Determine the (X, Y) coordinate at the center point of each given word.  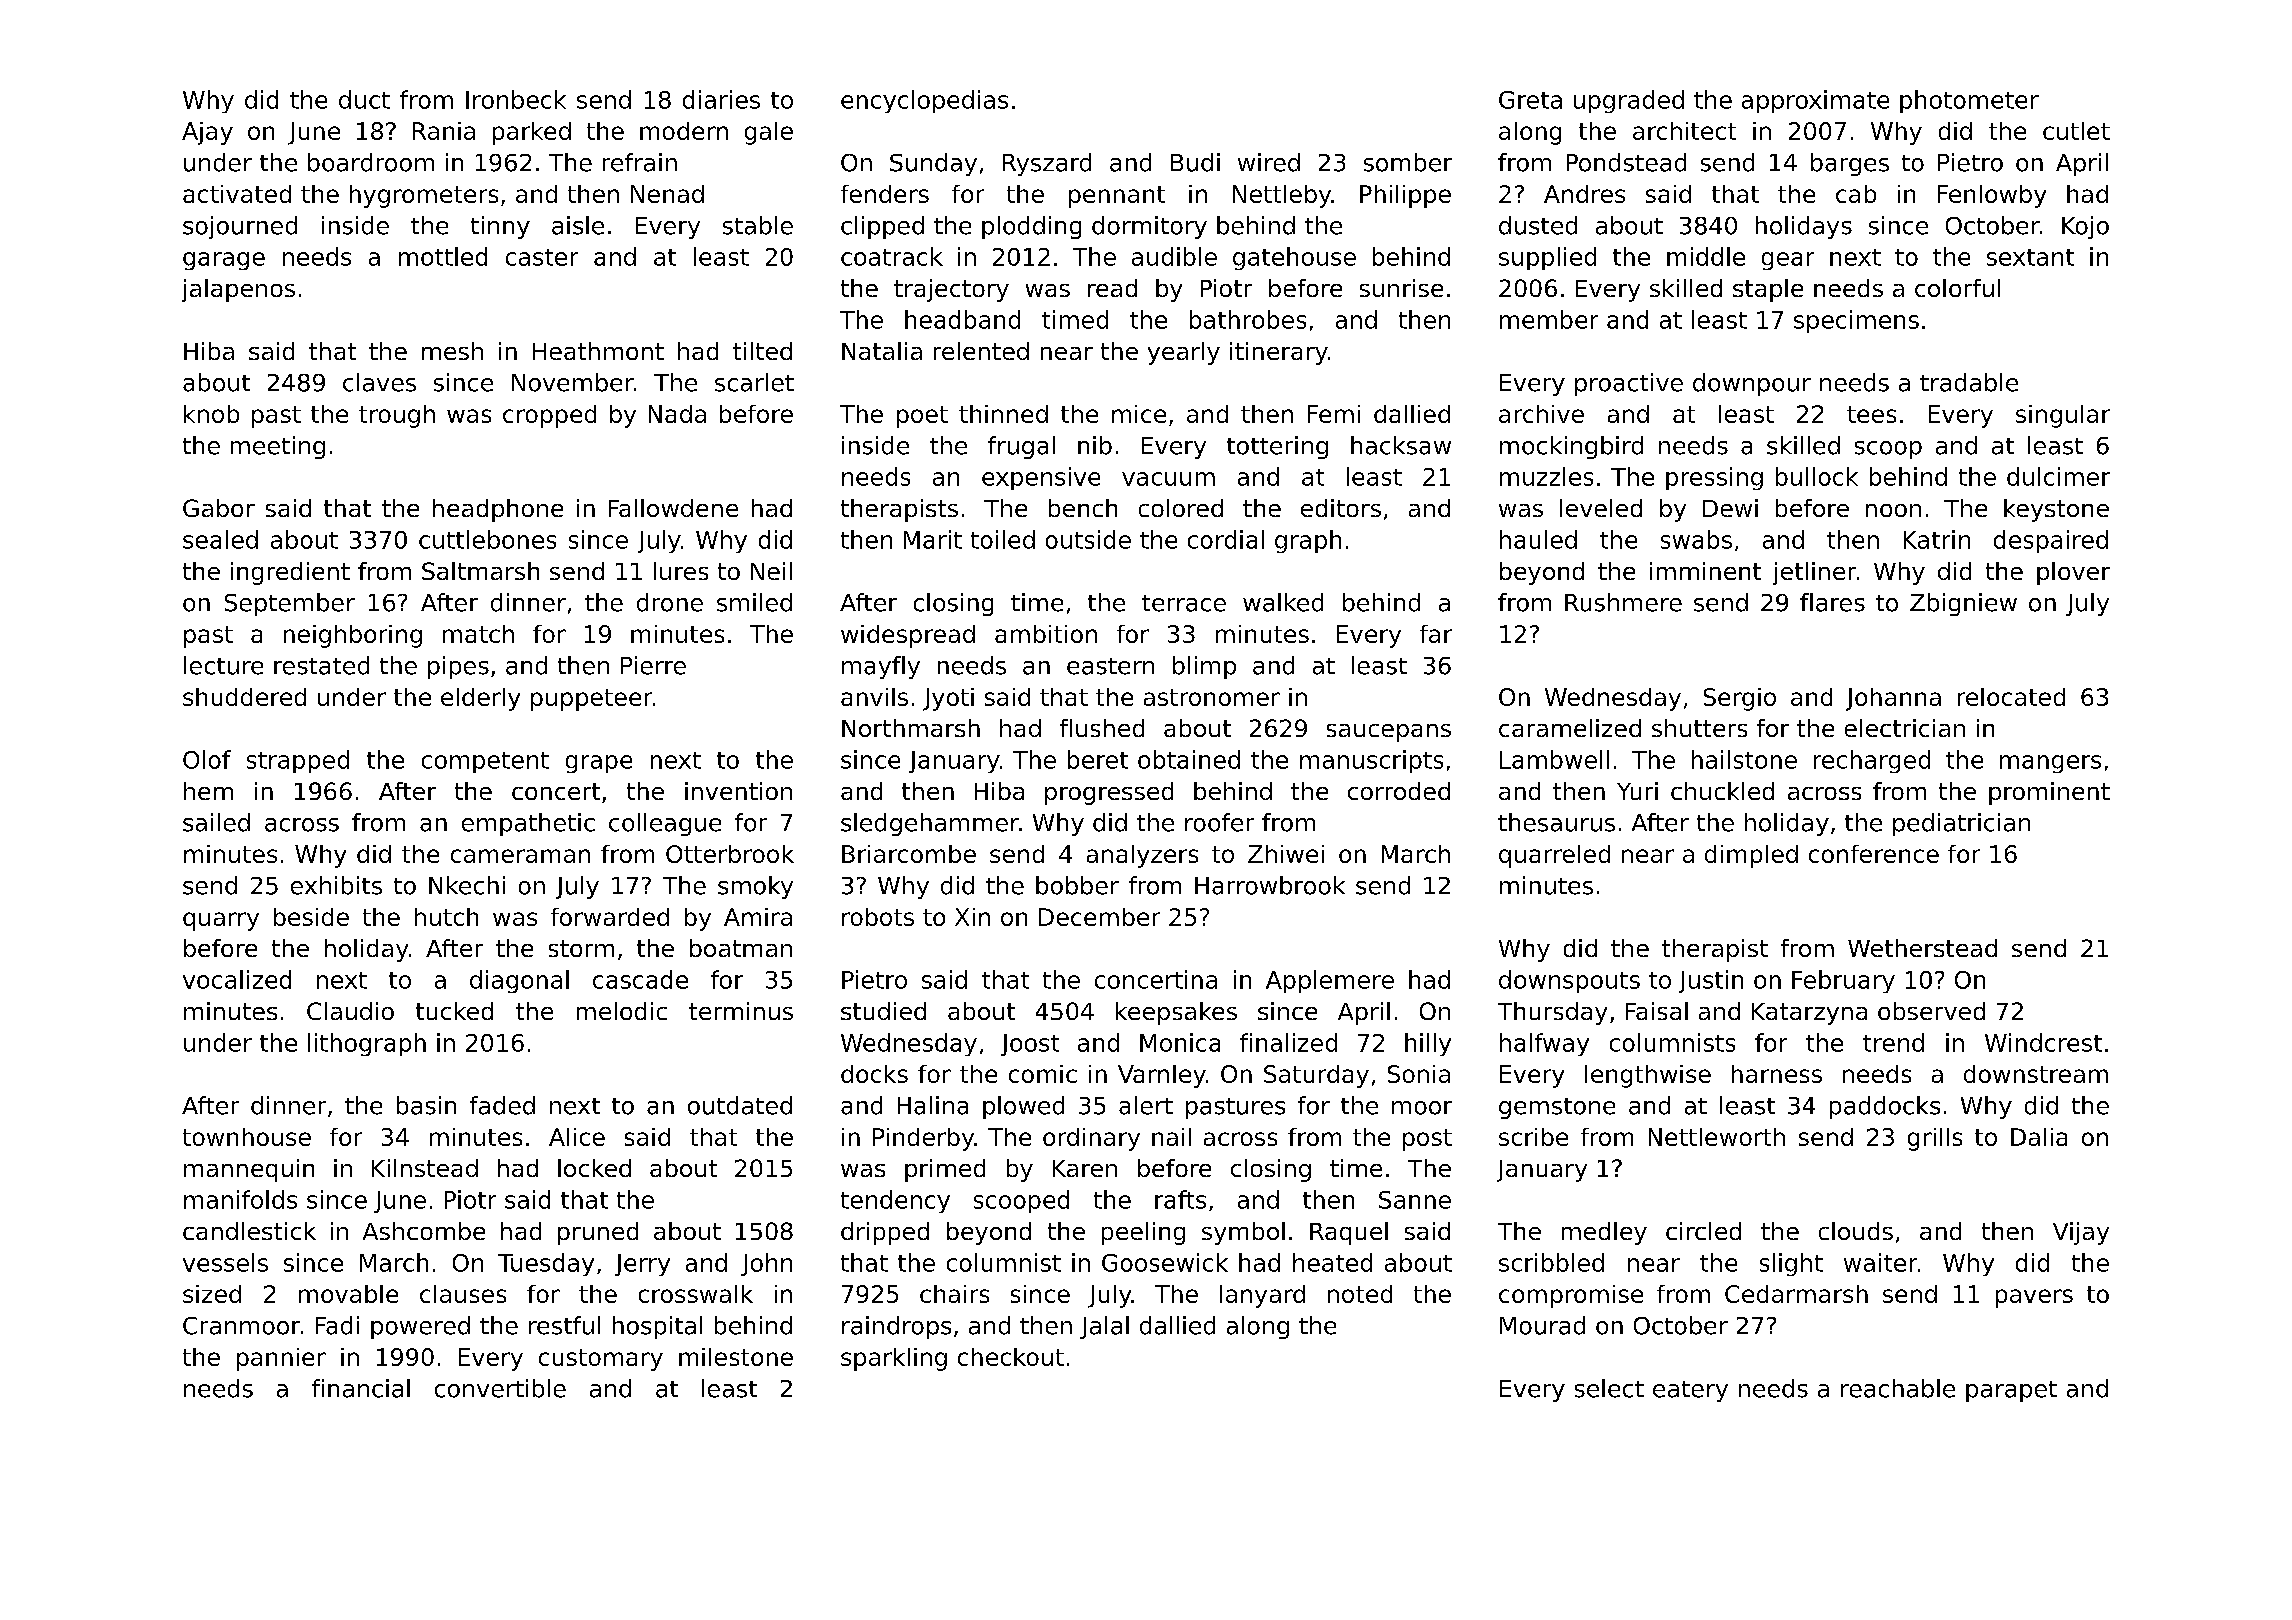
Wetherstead (1922, 948)
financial (361, 1388)
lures (681, 571)
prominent (2049, 793)
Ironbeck (516, 99)
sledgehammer (930, 824)
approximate (1815, 101)
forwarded (610, 917)
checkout (1011, 1357)
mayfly (881, 667)
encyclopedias (924, 101)
